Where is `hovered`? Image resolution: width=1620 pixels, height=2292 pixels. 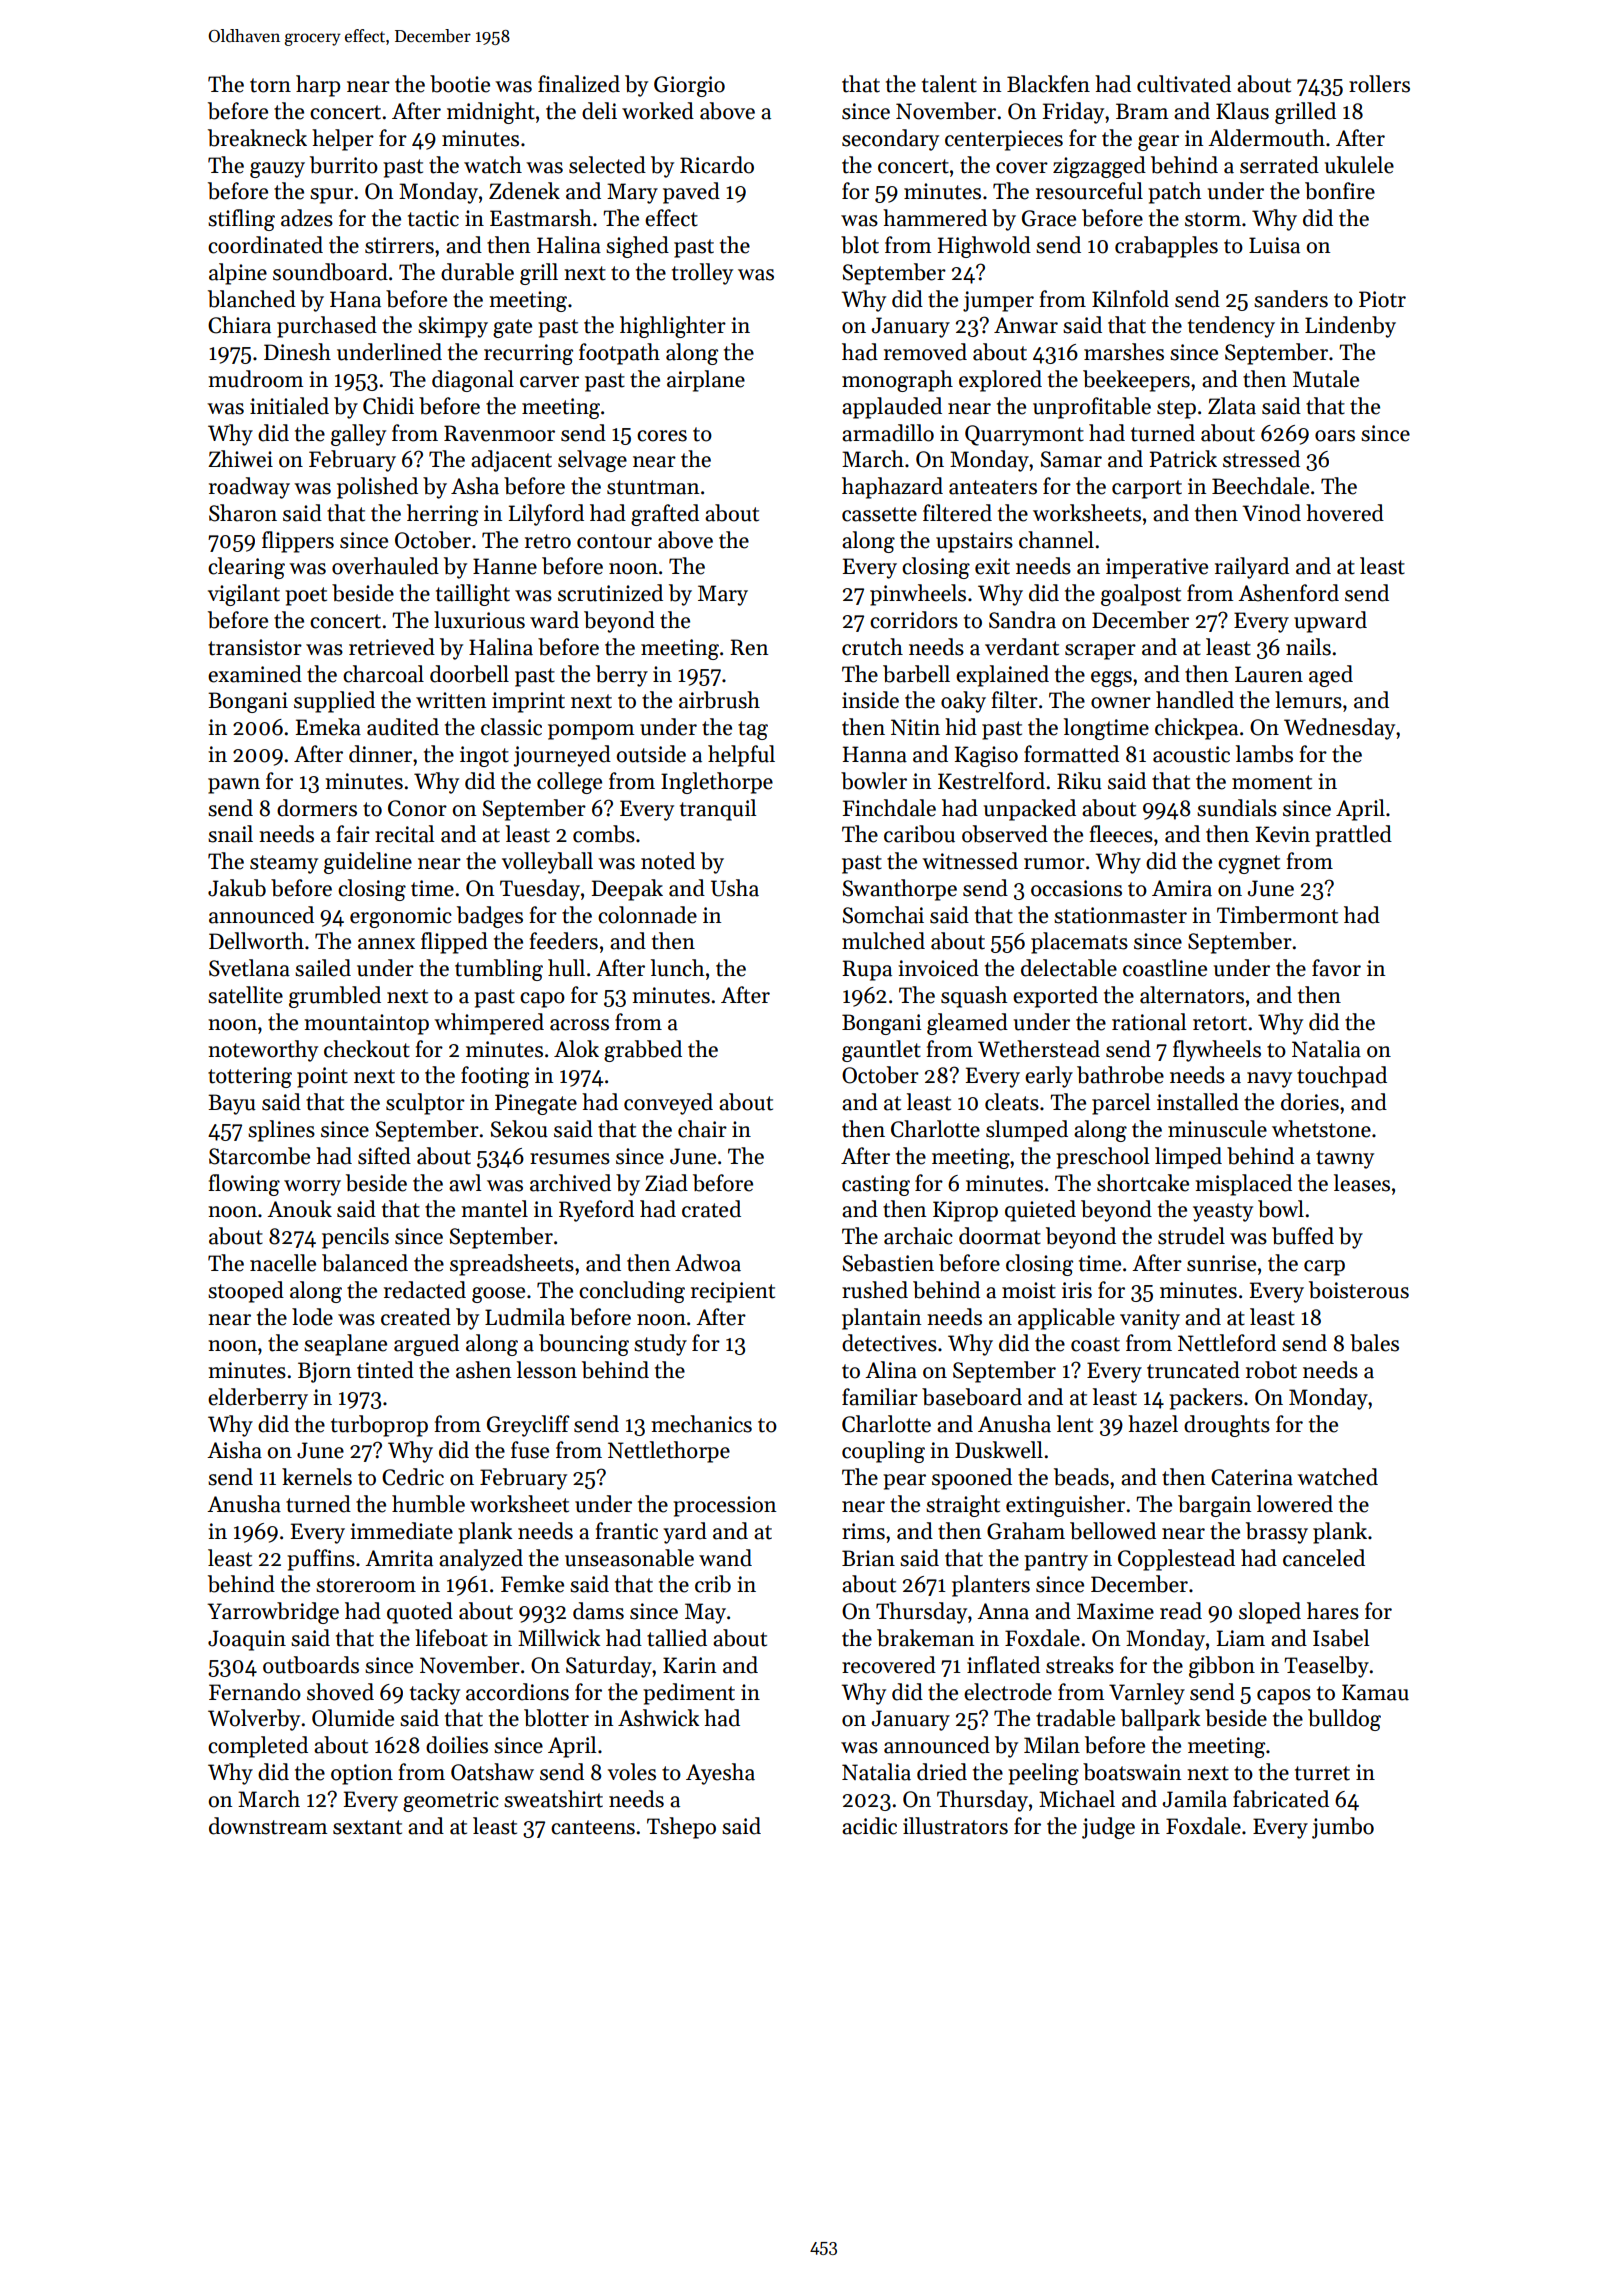
hovered is located at coordinates (1345, 513).
